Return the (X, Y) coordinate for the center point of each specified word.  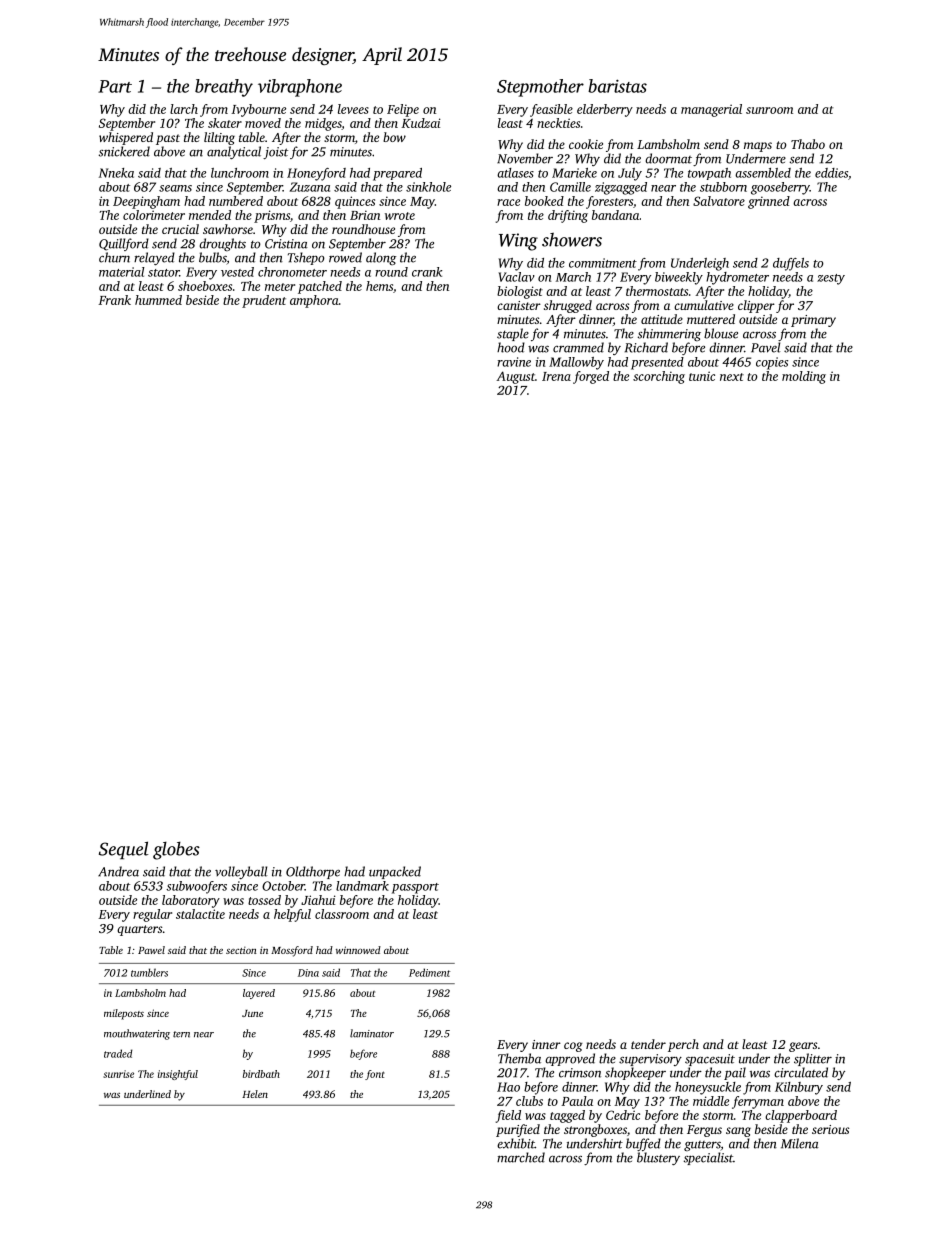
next (732, 377)
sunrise (118, 1074)
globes (176, 851)
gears (803, 1047)
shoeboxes (205, 286)
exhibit (516, 1143)
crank (427, 272)
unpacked (395, 872)
